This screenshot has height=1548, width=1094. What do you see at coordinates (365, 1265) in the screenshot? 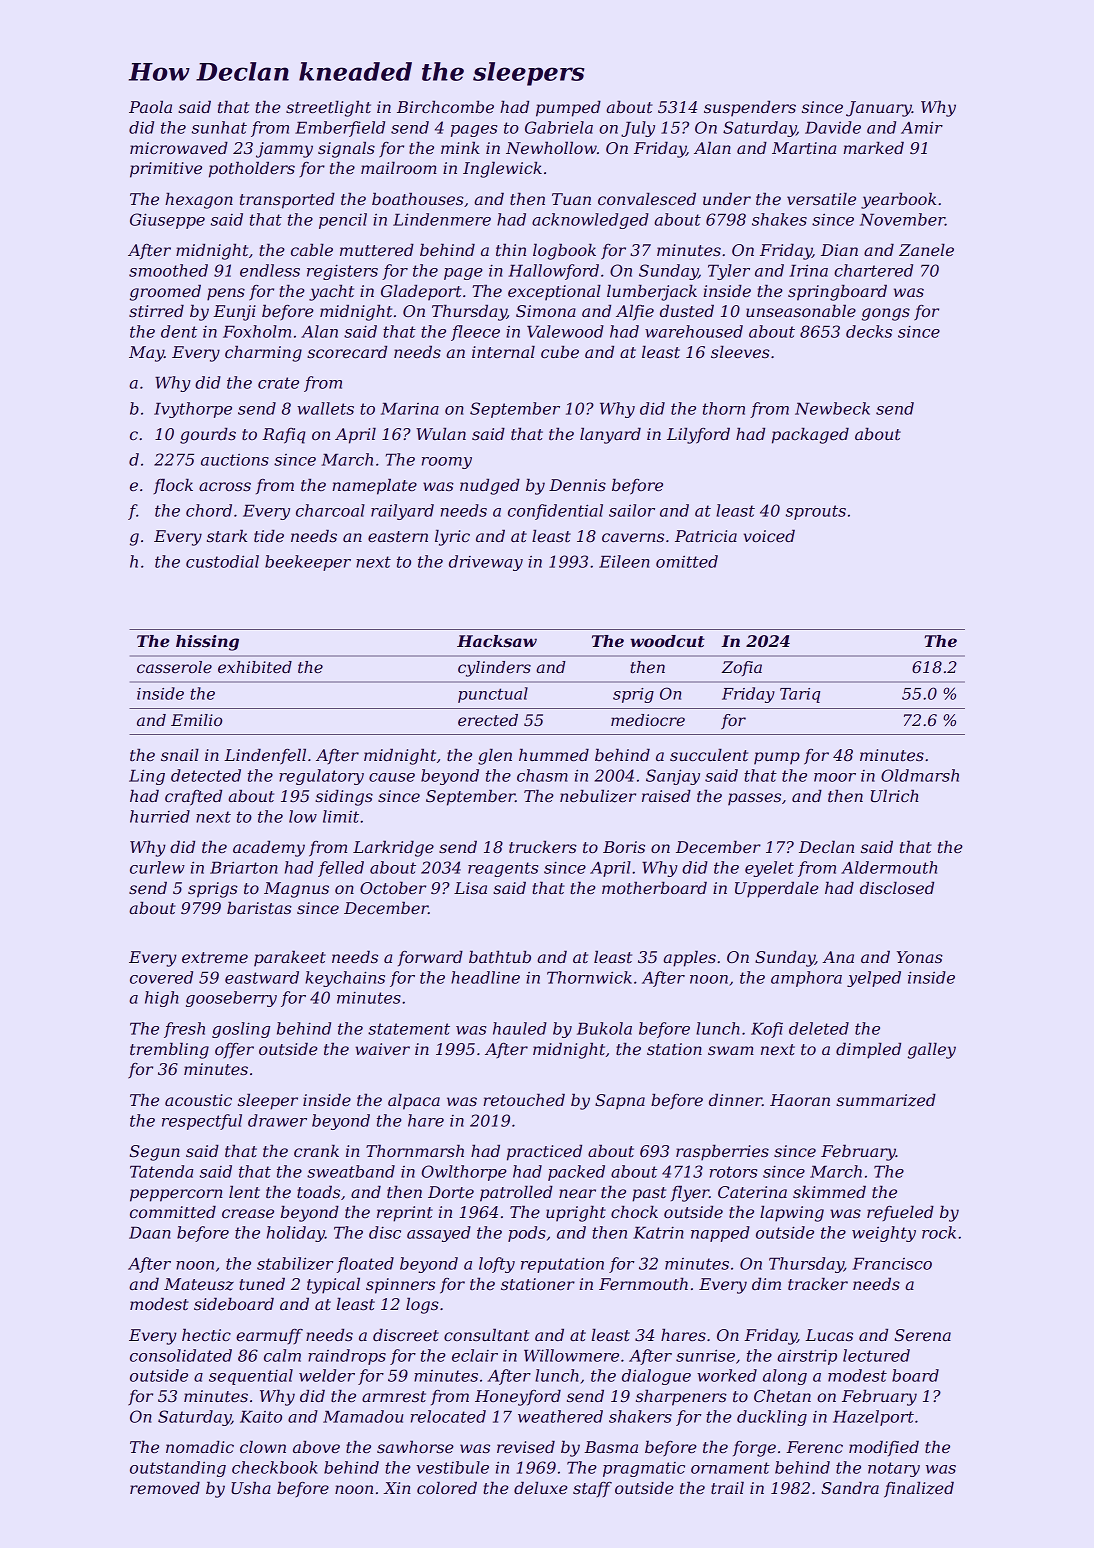
I see `floated` at bounding box center [365, 1265].
